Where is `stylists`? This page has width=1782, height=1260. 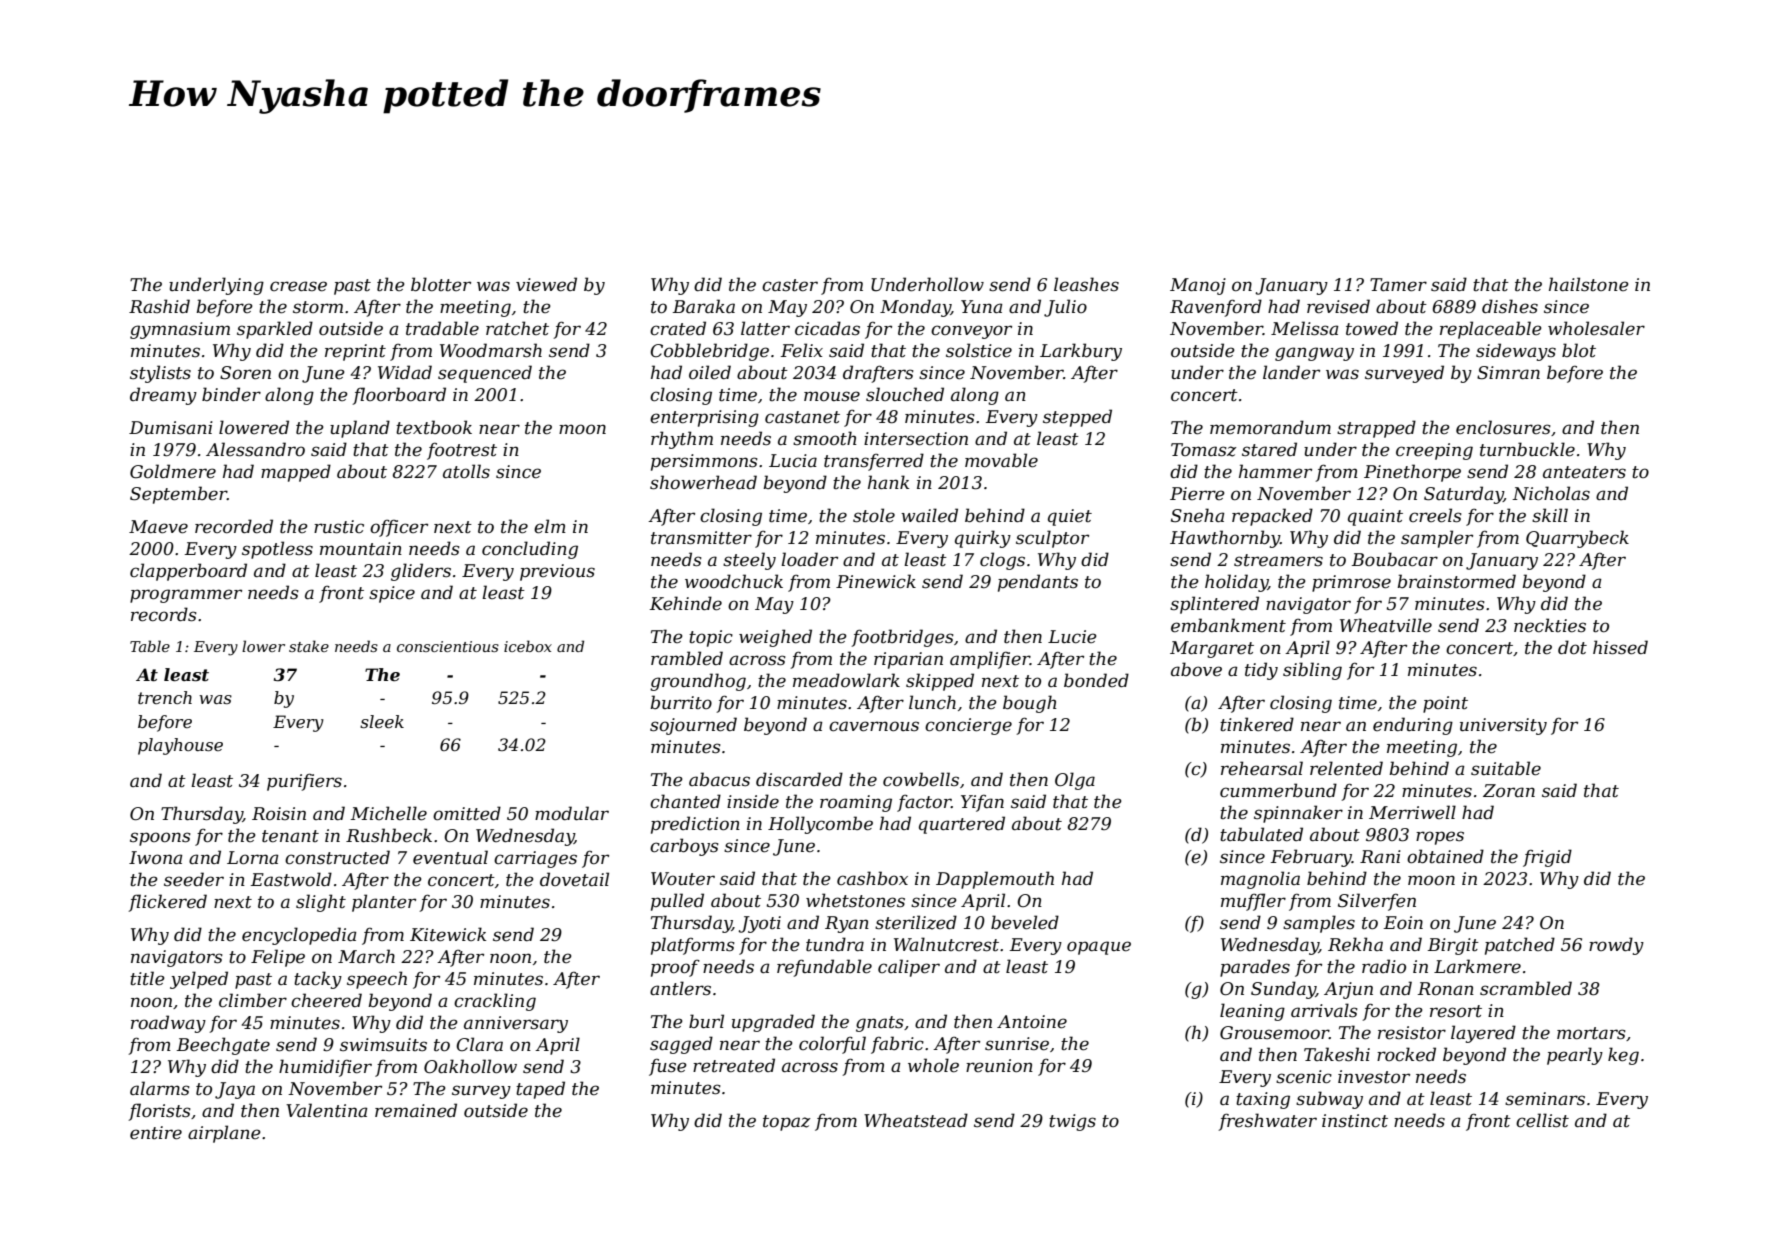 stylists is located at coordinates (160, 374).
